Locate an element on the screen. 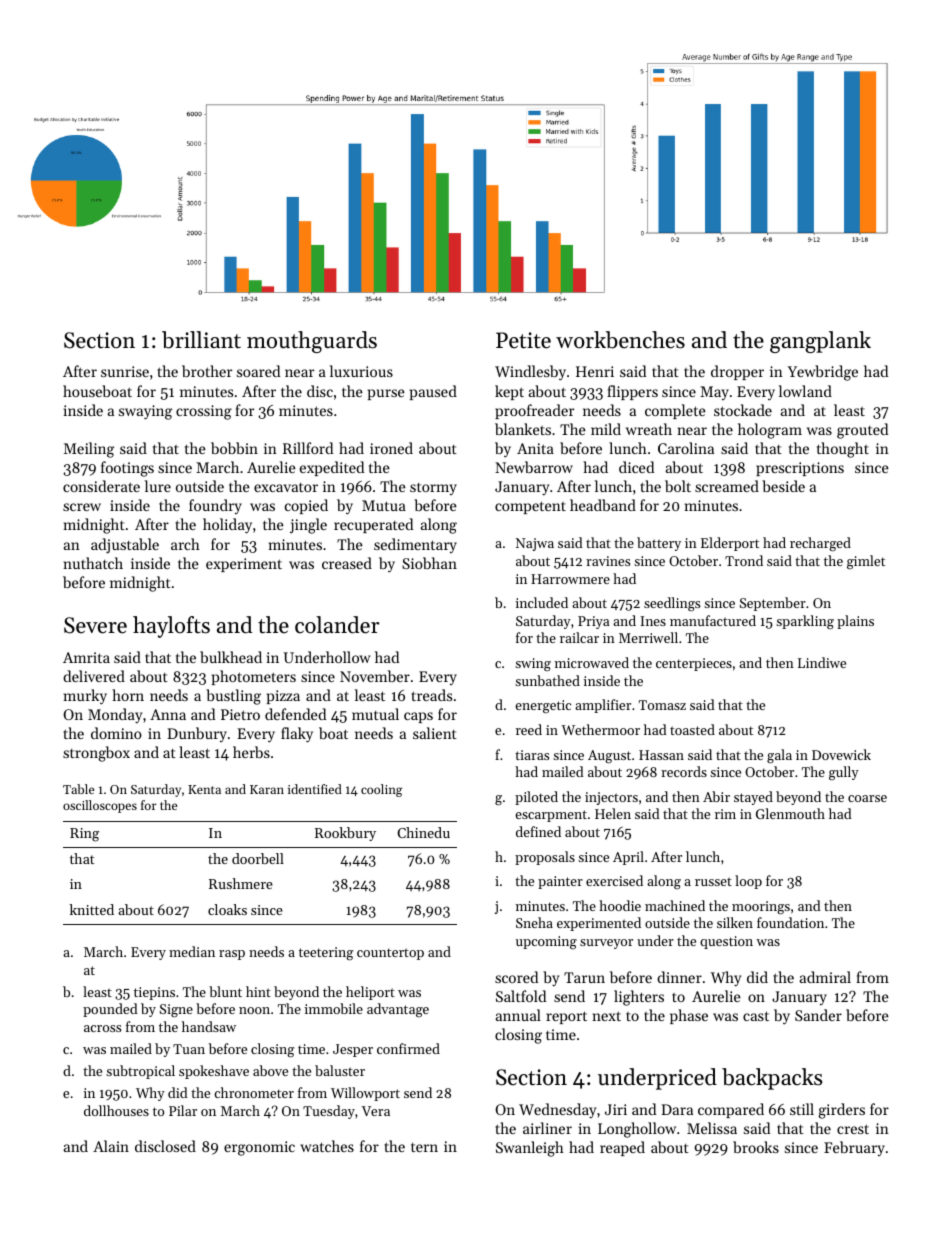 This screenshot has height=1233, width=952. coarse is located at coordinates (867, 798).
